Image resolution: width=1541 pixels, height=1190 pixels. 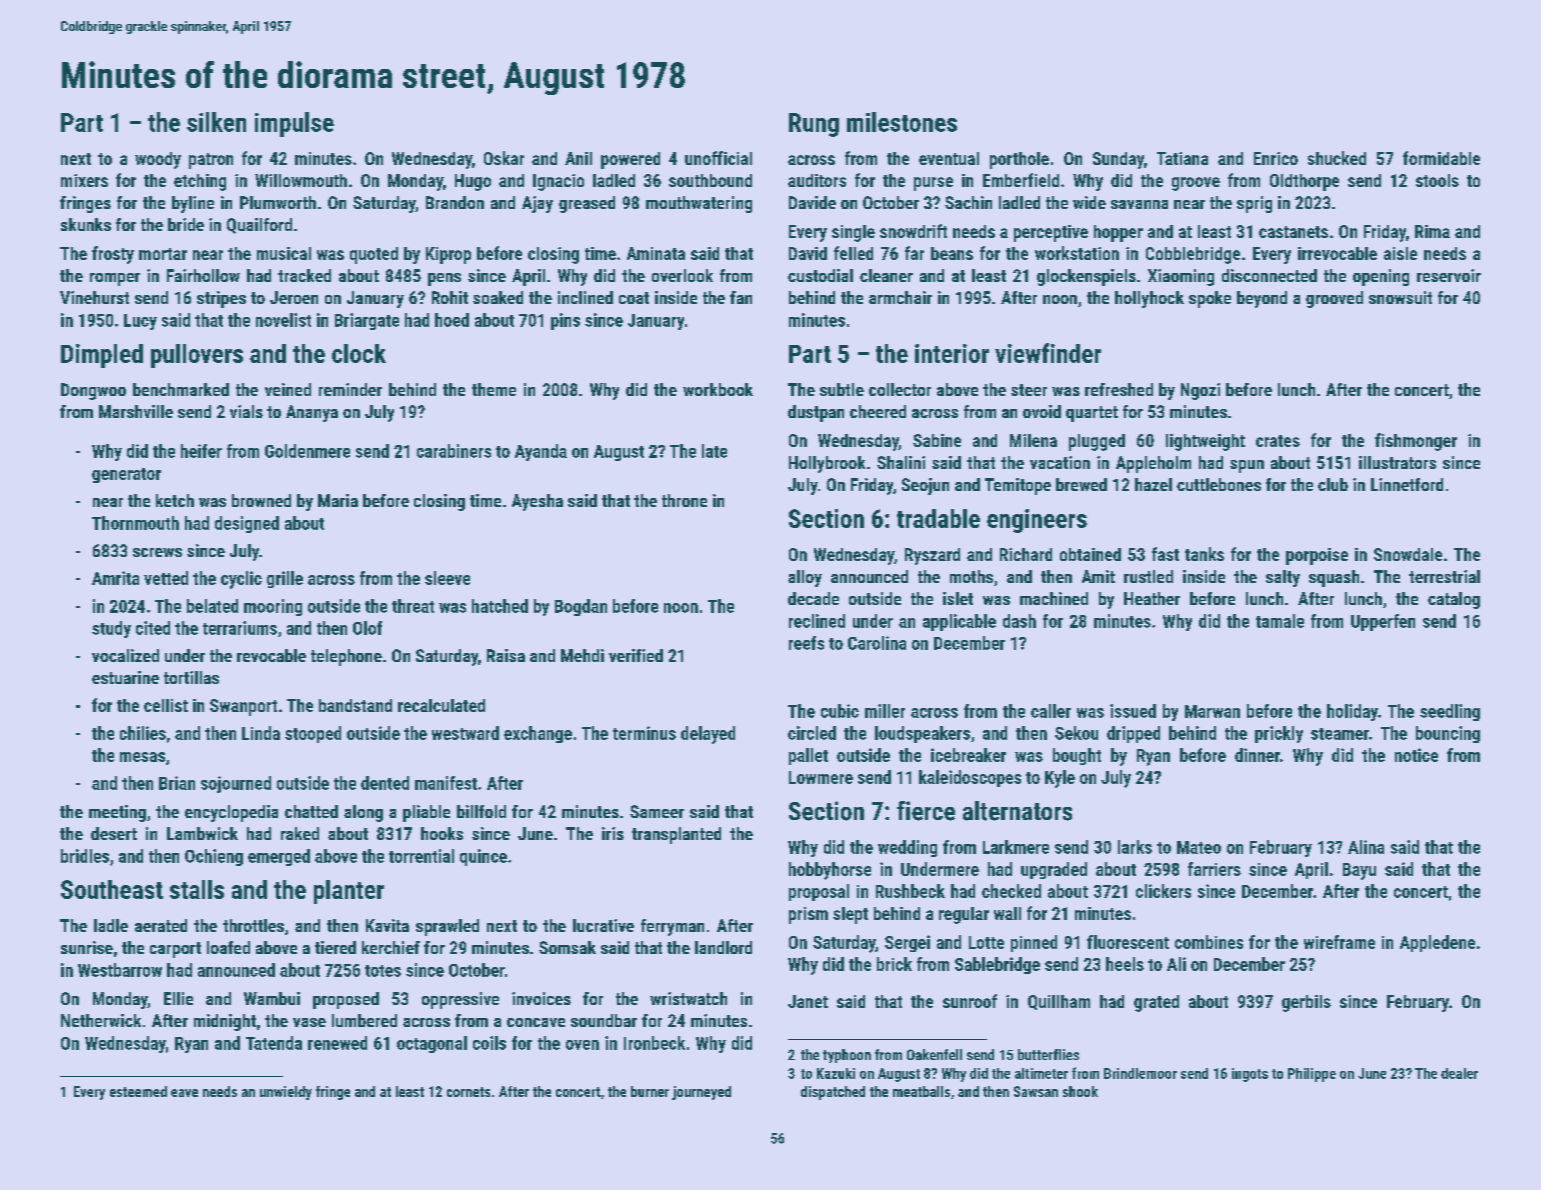 What do you see at coordinates (216, 122) in the screenshot?
I see `silken` at bounding box center [216, 122].
